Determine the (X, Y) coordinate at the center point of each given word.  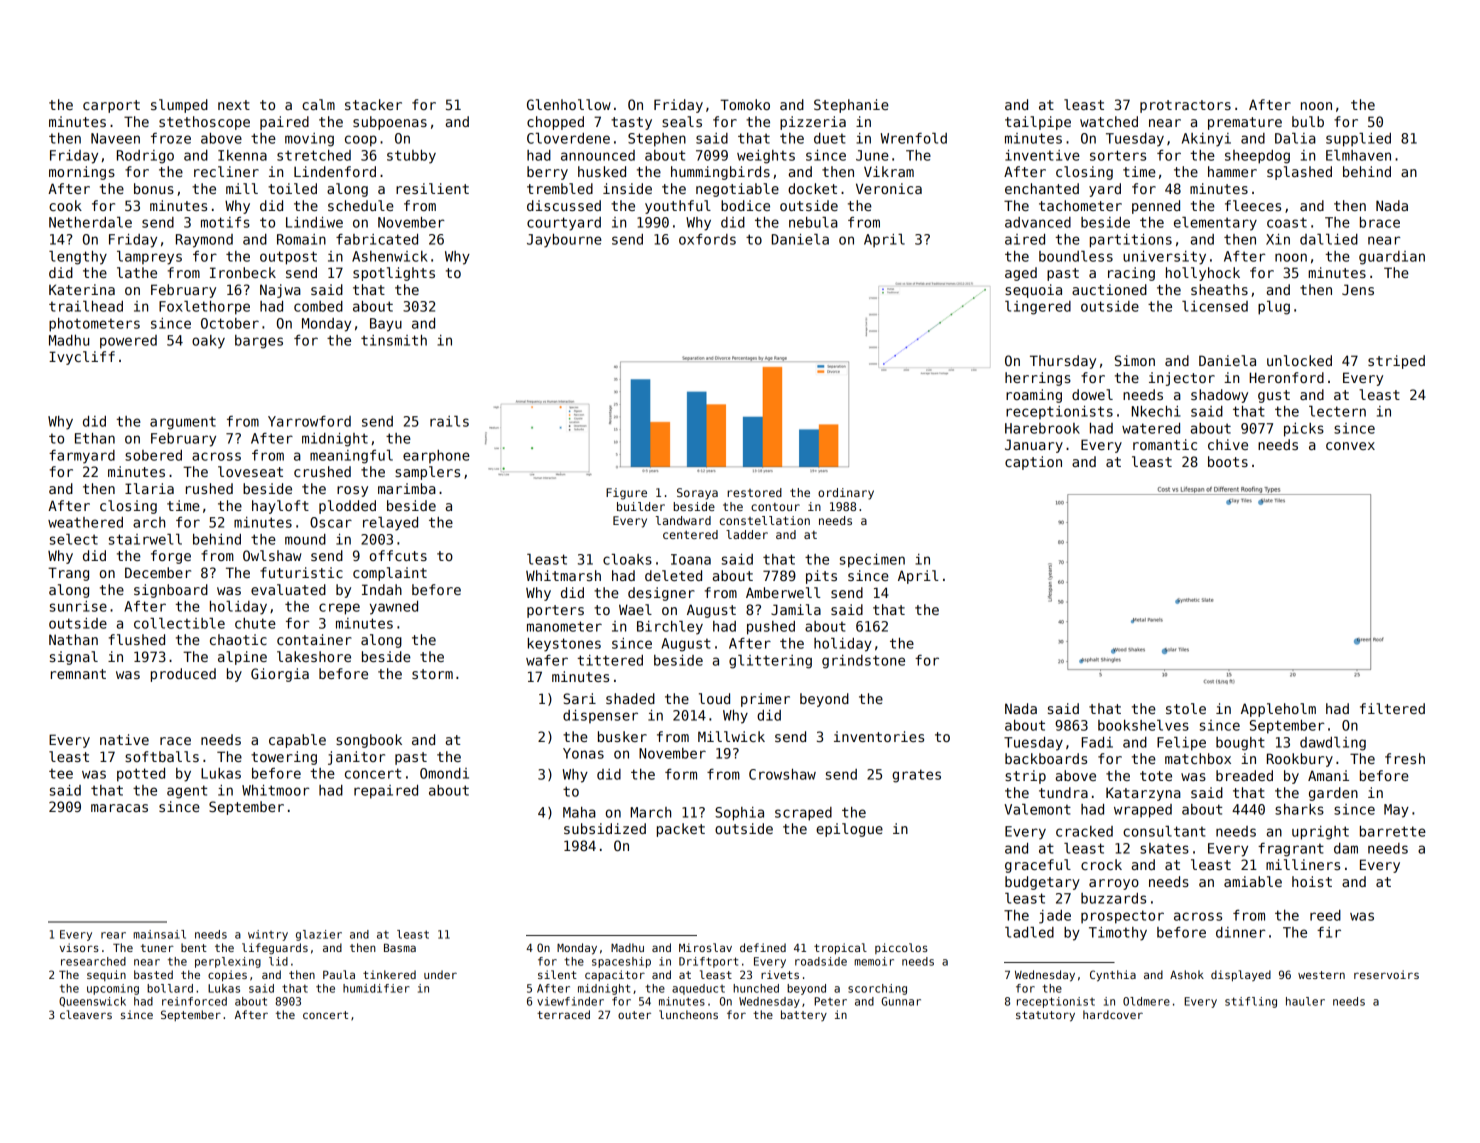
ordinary (846, 494)
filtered (1392, 708)
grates (916, 776)
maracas (119, 808)
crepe (339, 609)
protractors (1185, 106)
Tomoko (745, 104)
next (234, 105)
